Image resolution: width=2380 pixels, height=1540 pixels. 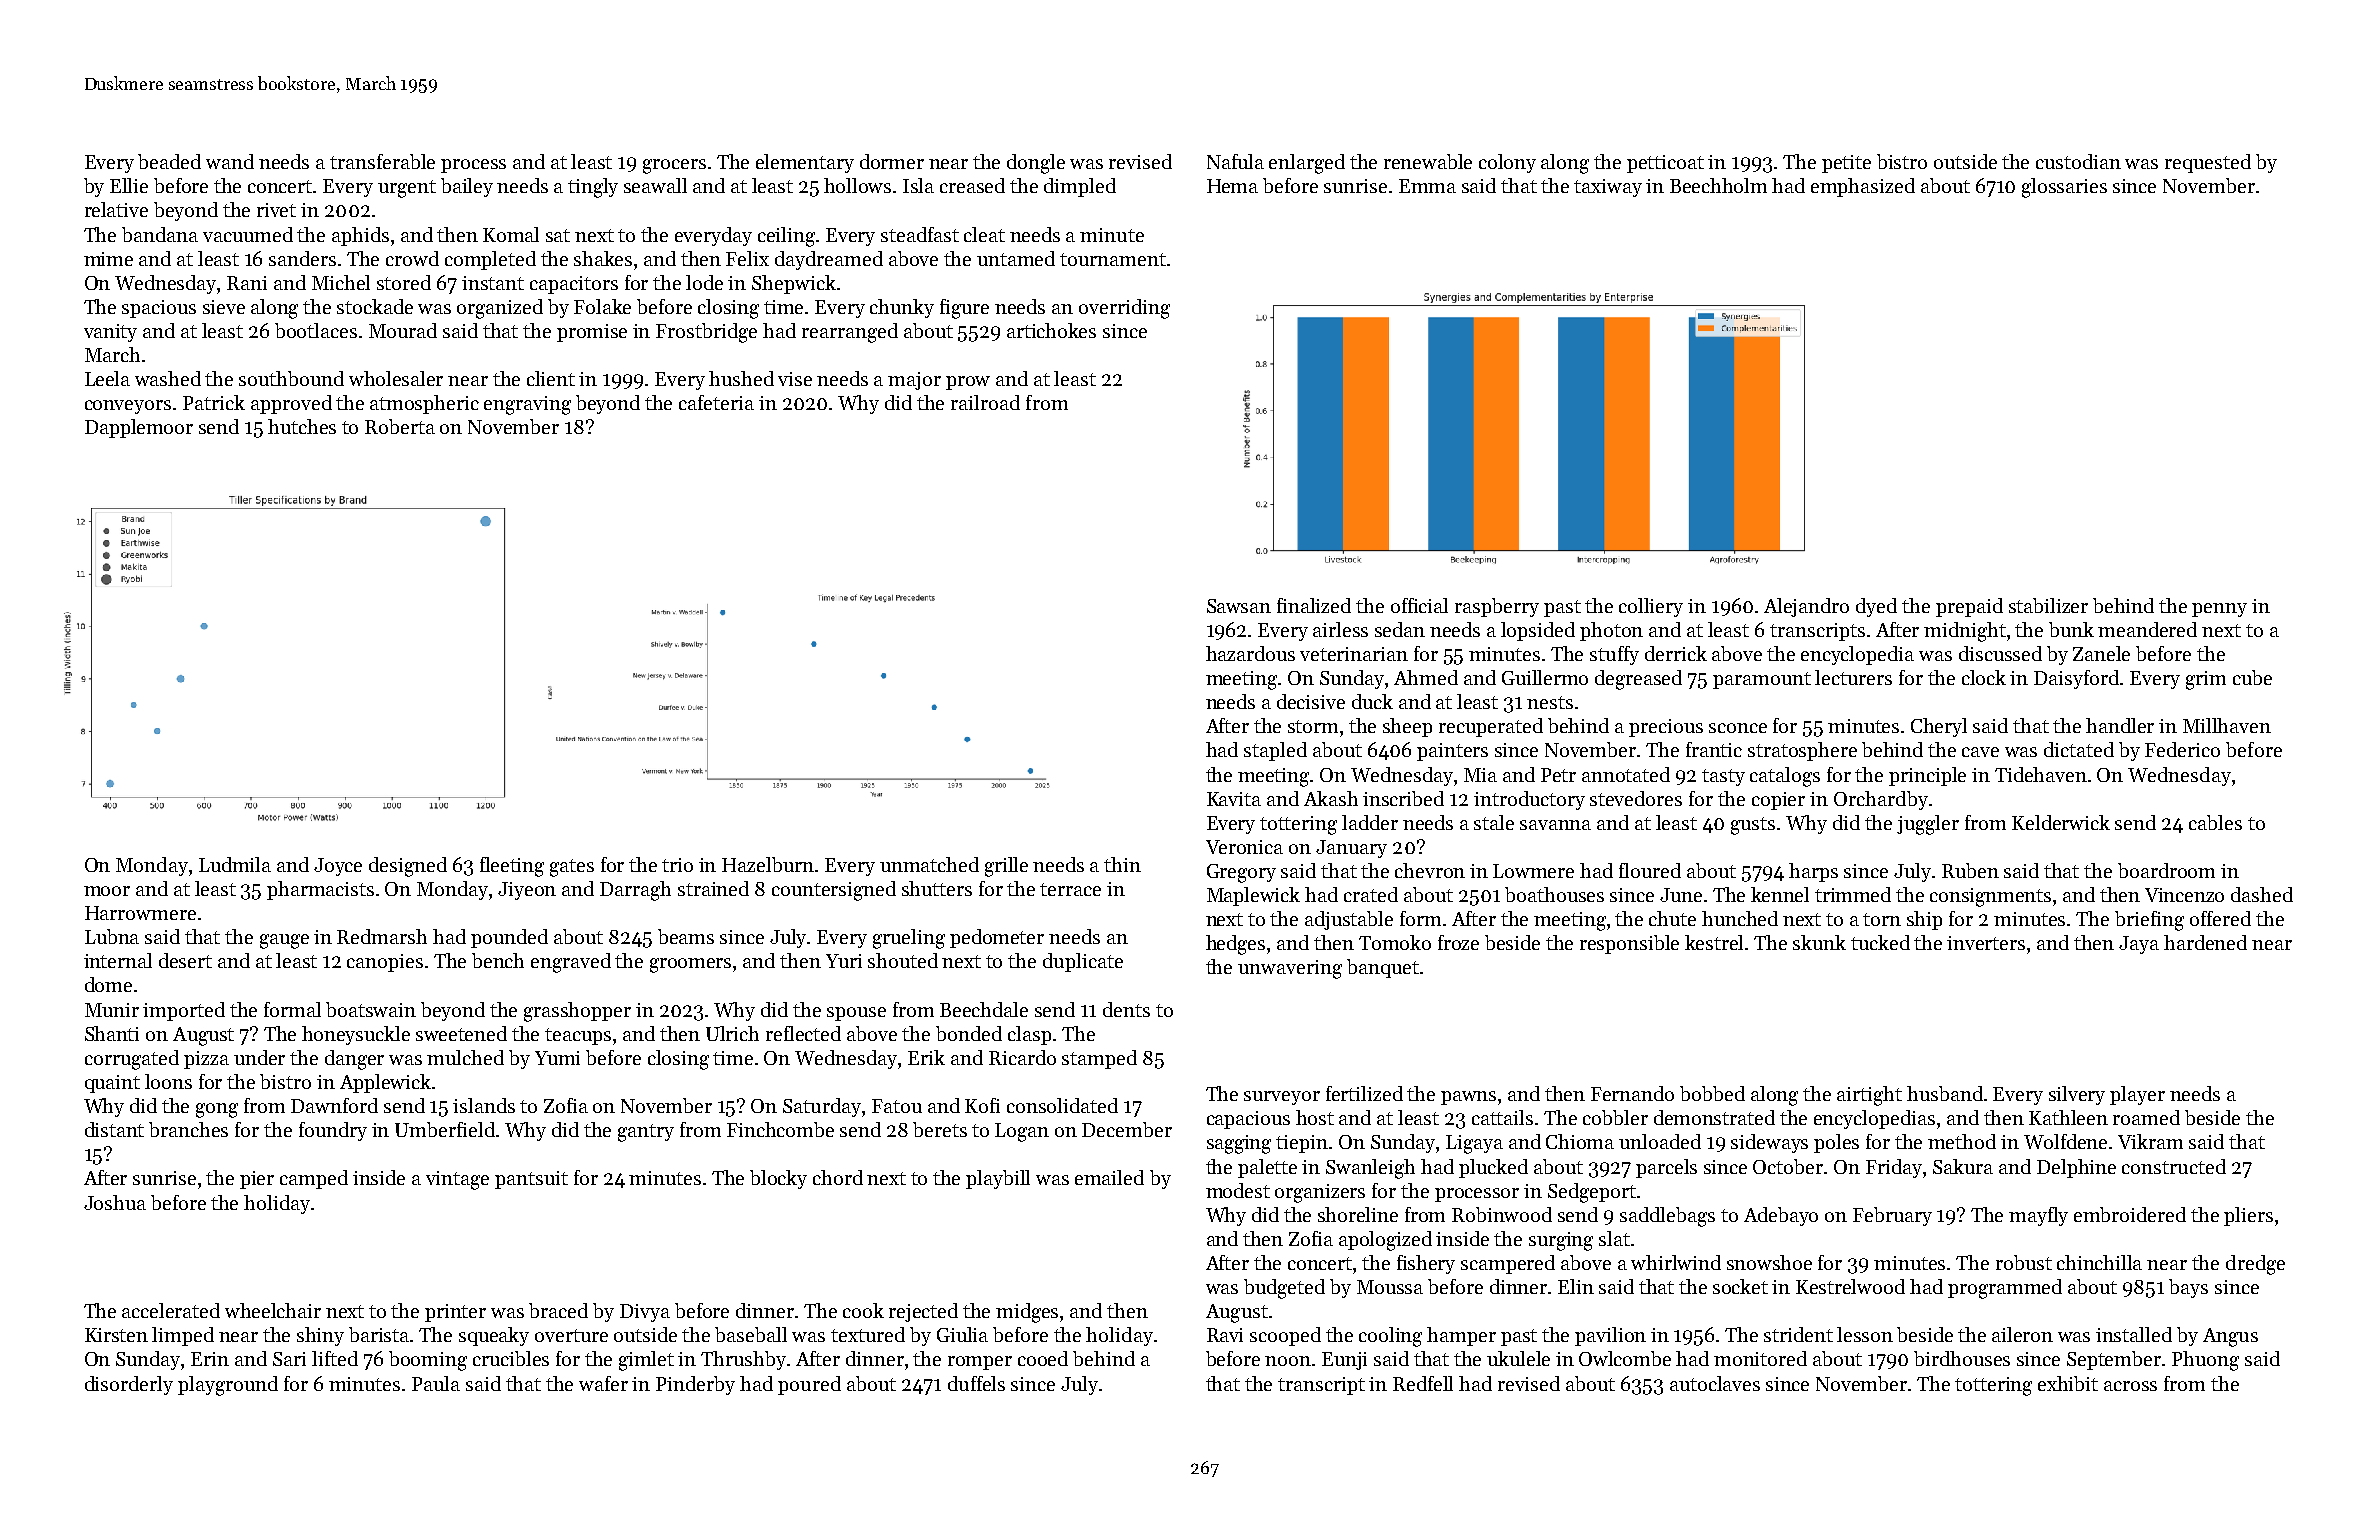 What do you see at coordinates (1712, 1093) in the document?
I see `bobbed` at bounding box center [1712, 1093].
